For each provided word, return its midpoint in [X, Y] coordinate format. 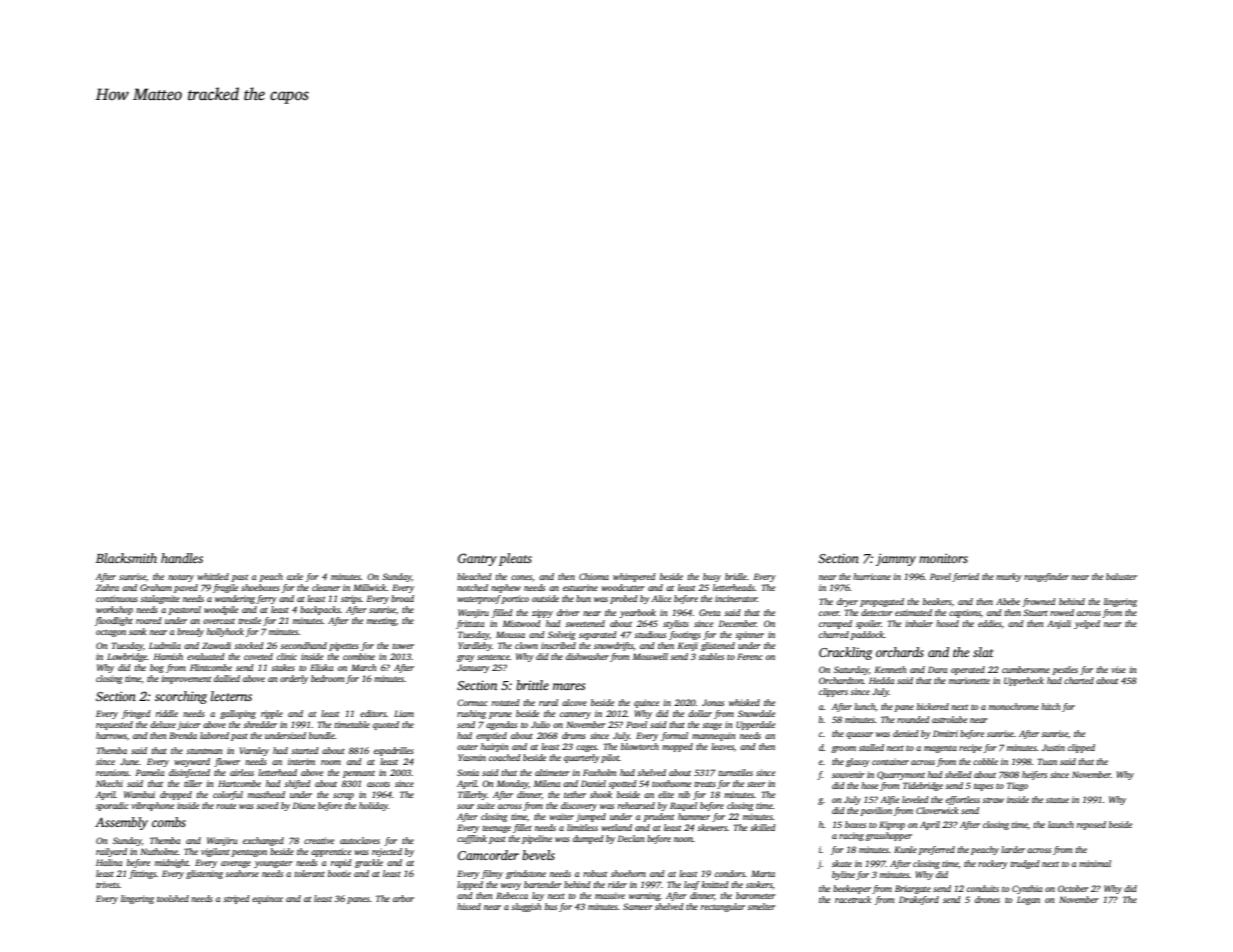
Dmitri [945, 733]
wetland [616, 827]
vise [1118, 669]
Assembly [121, 823]
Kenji [688, 646]
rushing [471, 714]
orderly [294, 679]
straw [993, 800]
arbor [403, 898]
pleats [515, 559]
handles [182, 558]
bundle [322, 735]
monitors [943, 558]
